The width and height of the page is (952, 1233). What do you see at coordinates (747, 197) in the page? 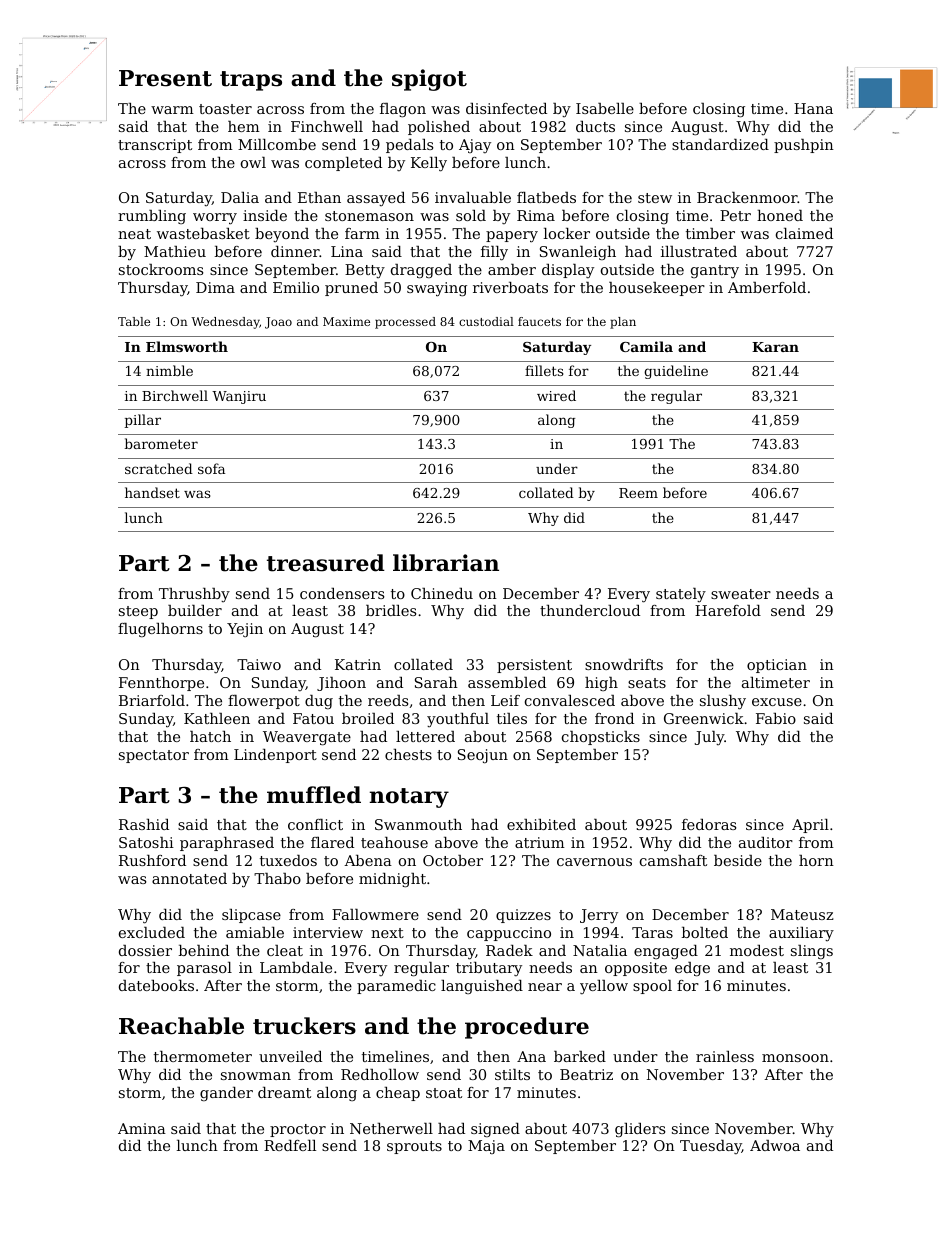
I see `Brackenmoor` at bounding box center [747, 197].
